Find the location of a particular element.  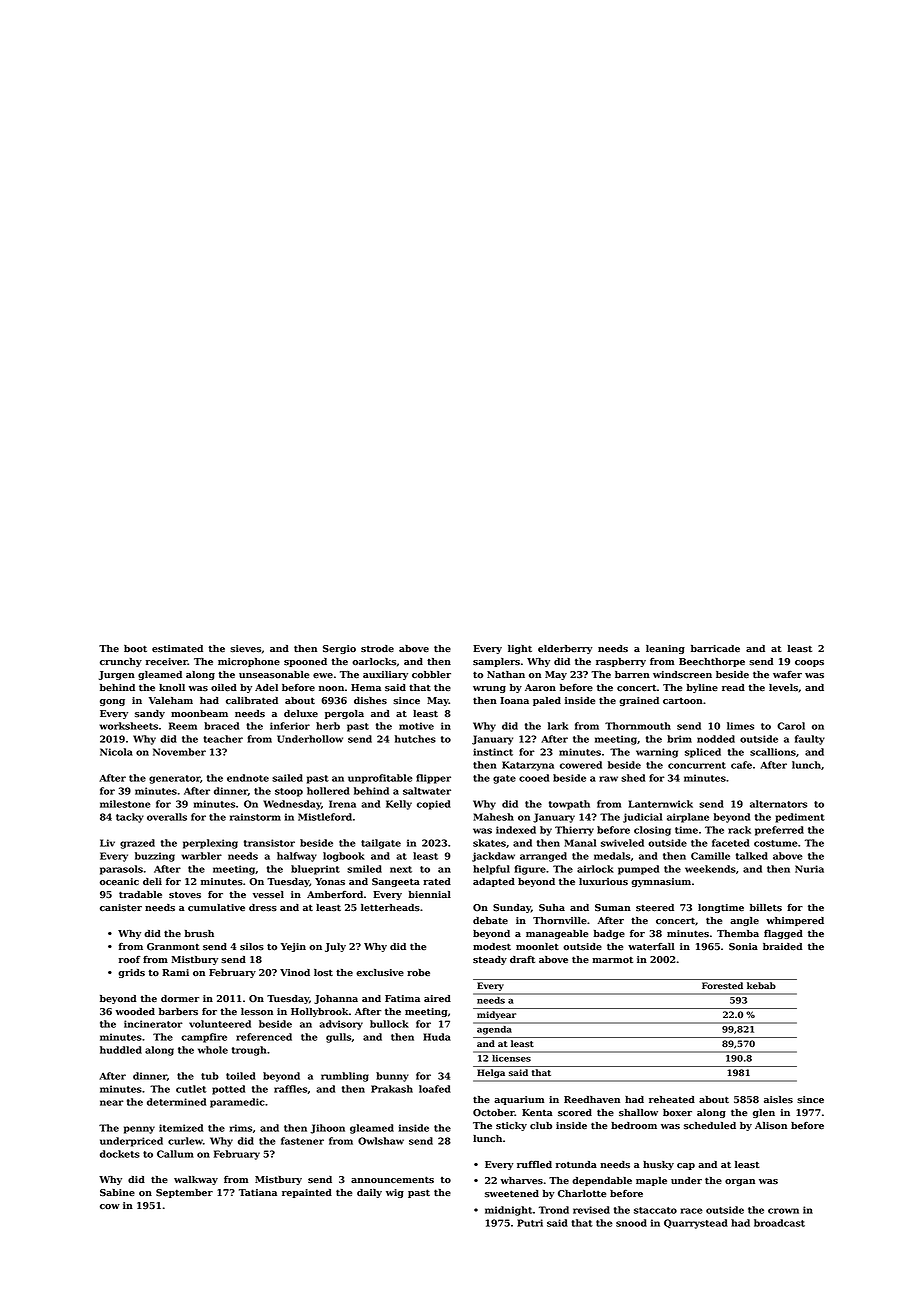

bedroom is located at coordinates (634, 1126).
